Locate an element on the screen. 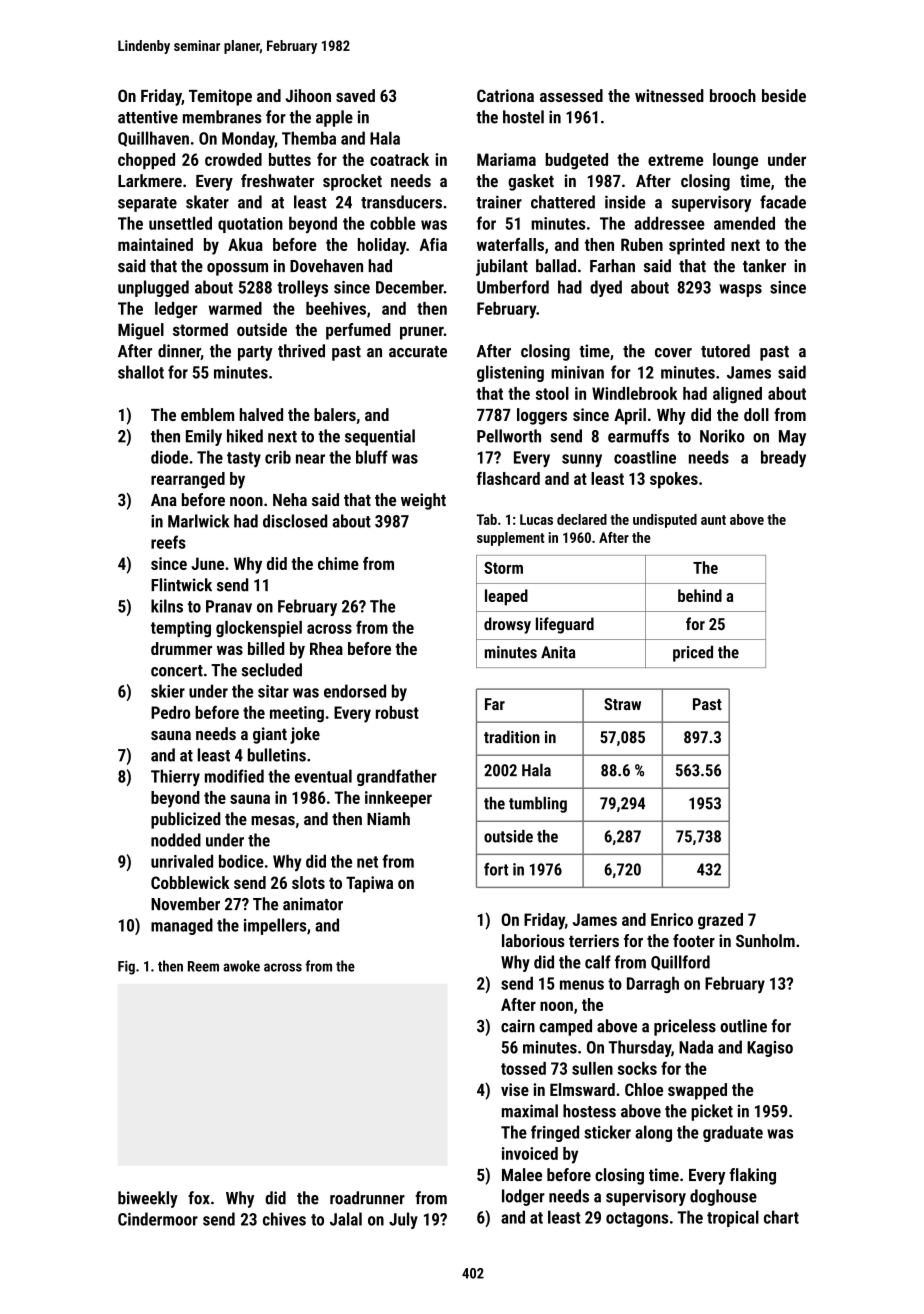 The width and height of the screenshot is (924, 1314). July is located at coordinates (403, 1220).
